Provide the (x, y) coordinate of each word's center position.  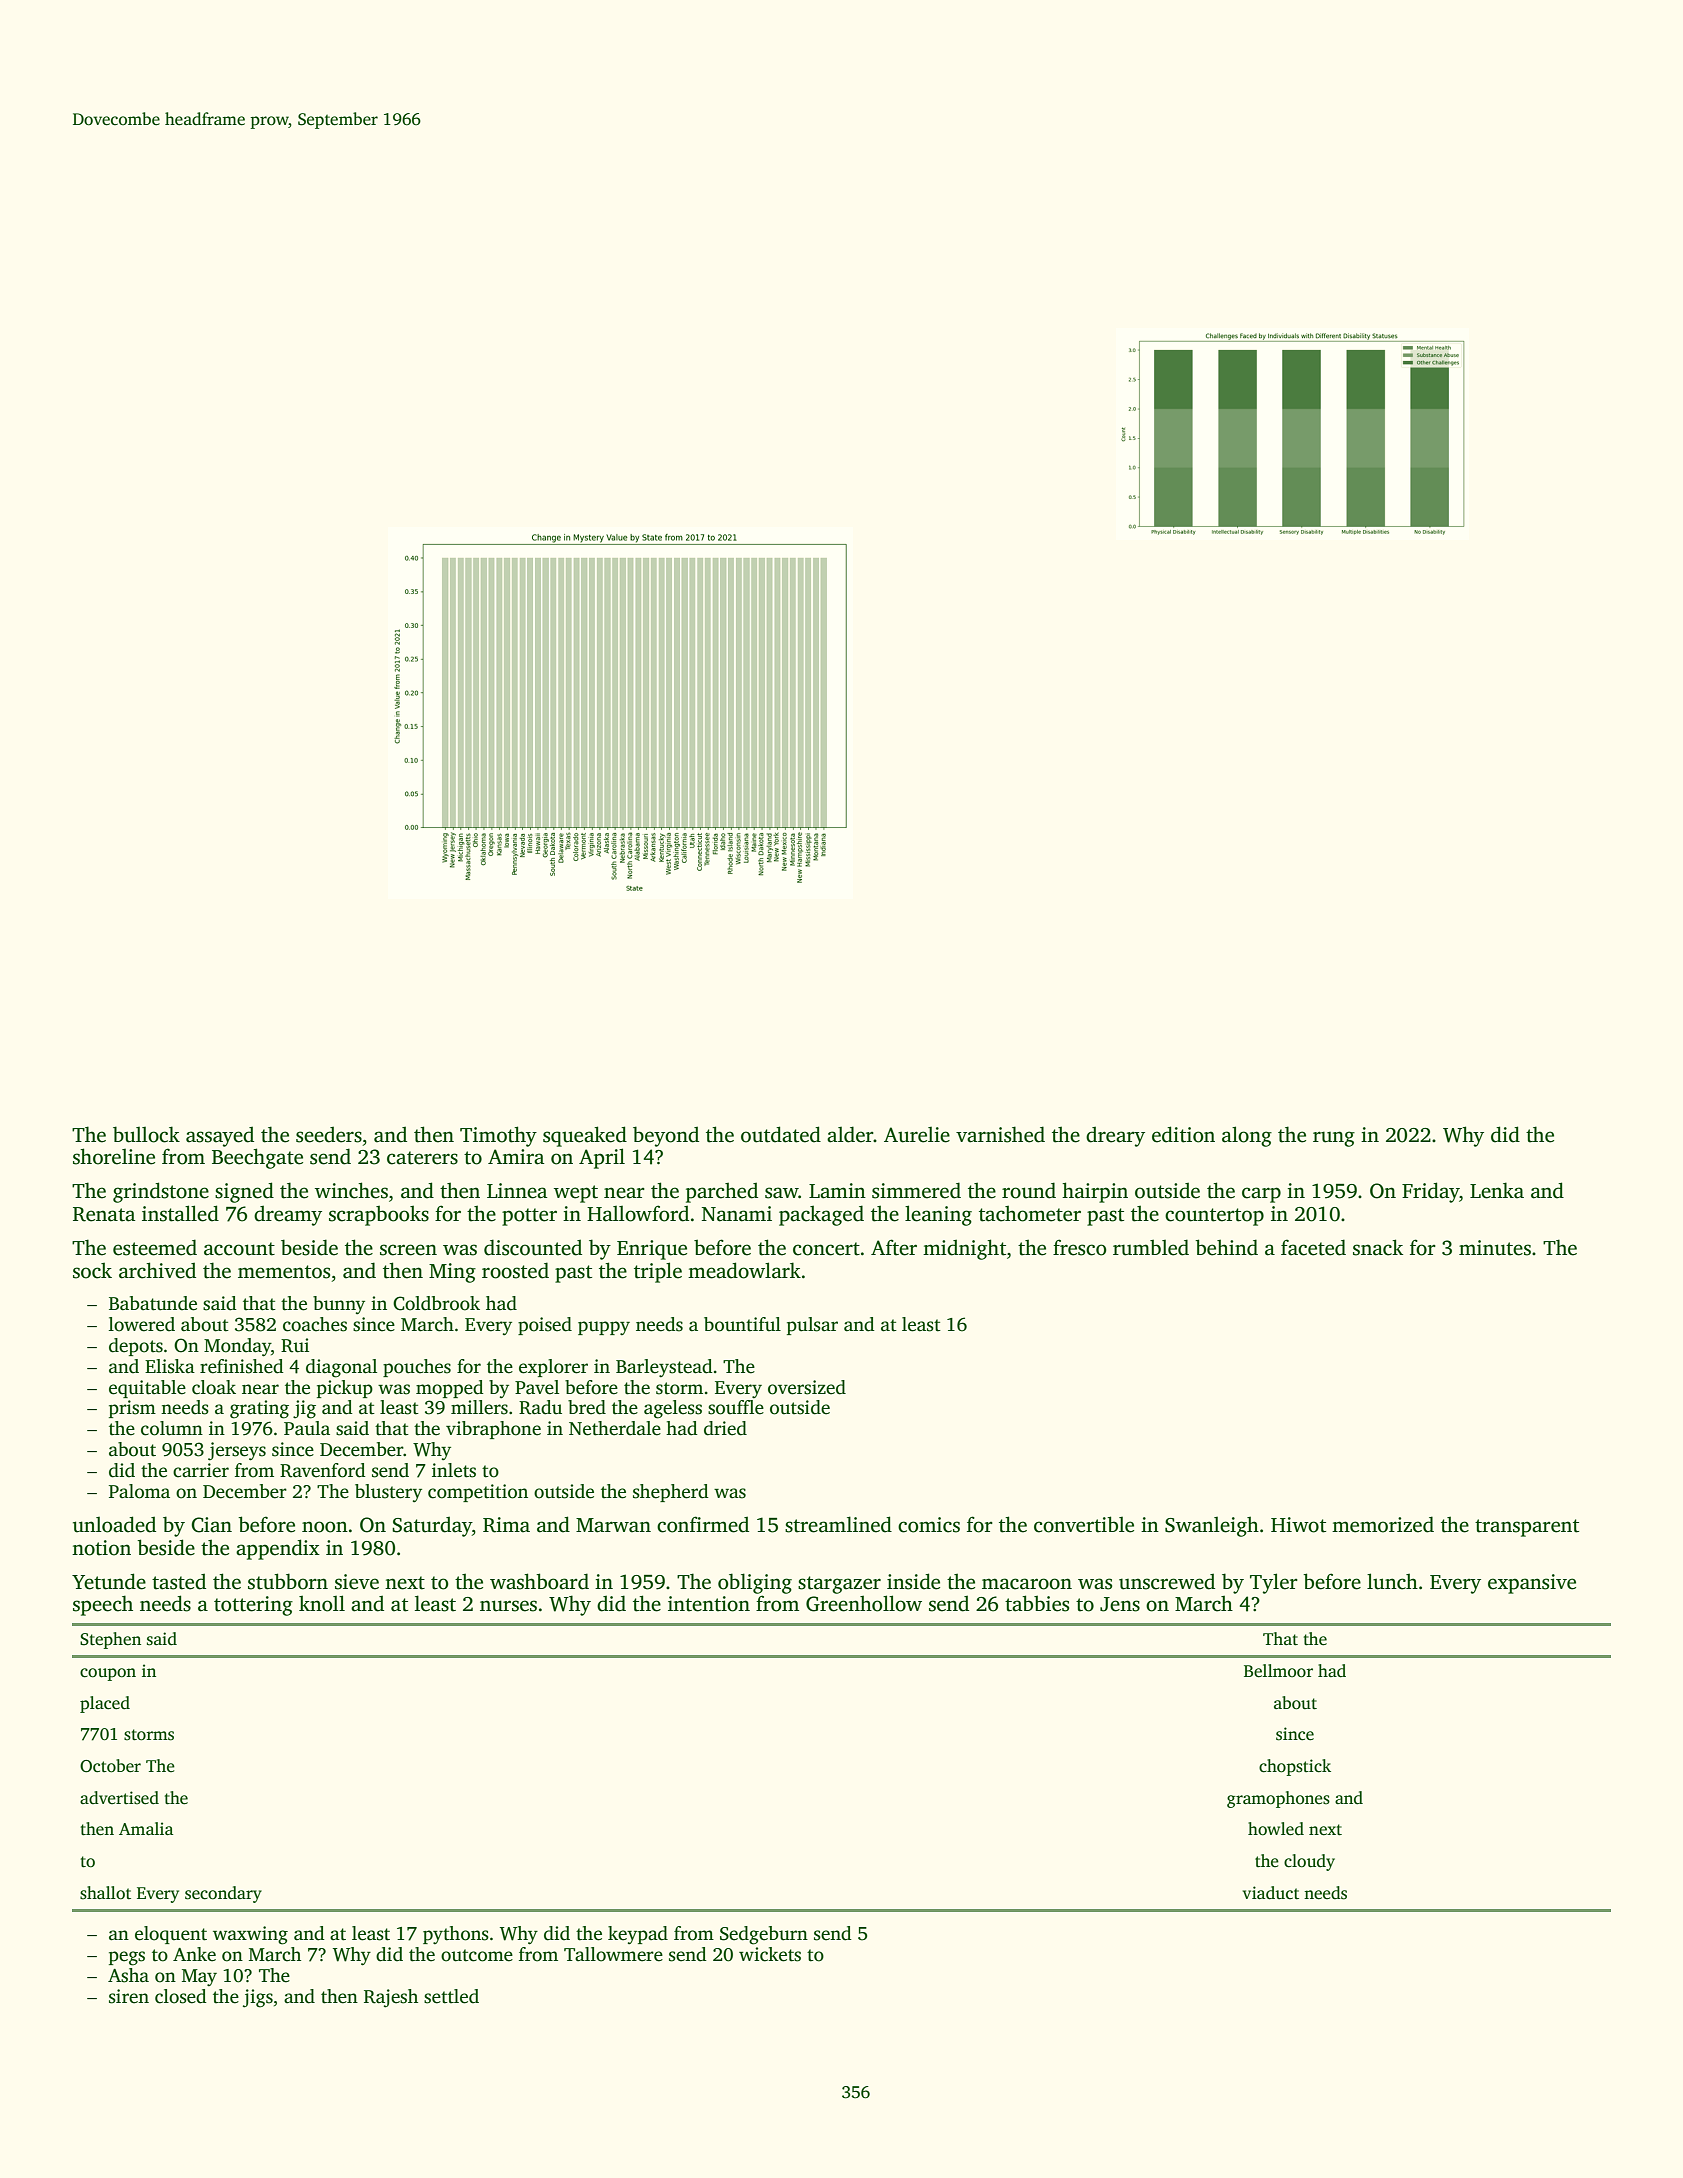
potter (529, 1217)
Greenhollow (864, 1603)
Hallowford (638, 1213)
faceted (1313, 1247)
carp (1261, 1195)
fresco (1079, 1247)
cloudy (1309, 1862)
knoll (322, 1603)
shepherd (670, 1493)
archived (157, 1270)
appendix (278, 1549)
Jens (1120, 1604)
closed (180, 1996)
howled (1276, 1829)
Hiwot (1298, 1525)
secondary (223, 1894)
